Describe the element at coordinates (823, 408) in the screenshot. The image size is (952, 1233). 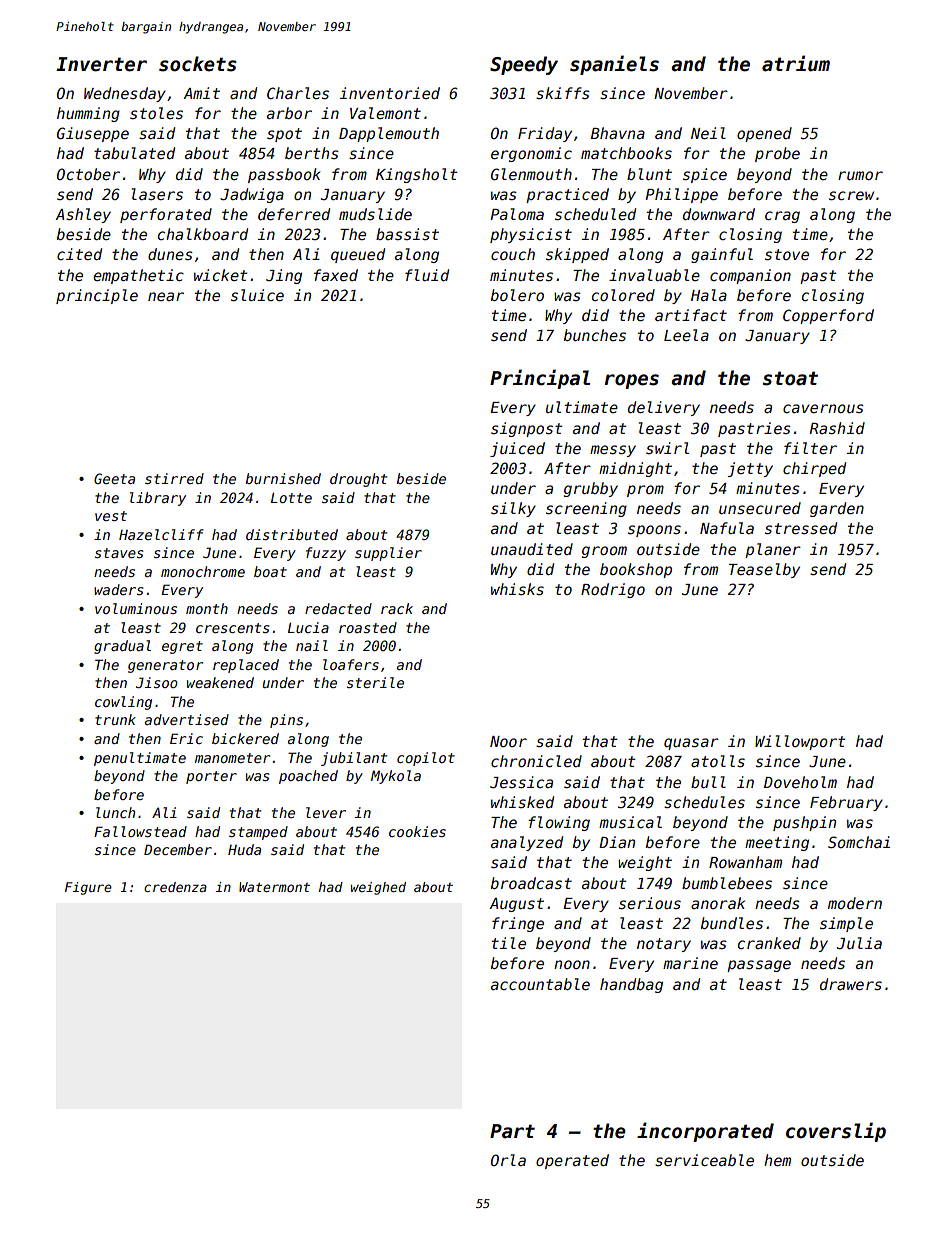
I see `cavernous` at that location.
